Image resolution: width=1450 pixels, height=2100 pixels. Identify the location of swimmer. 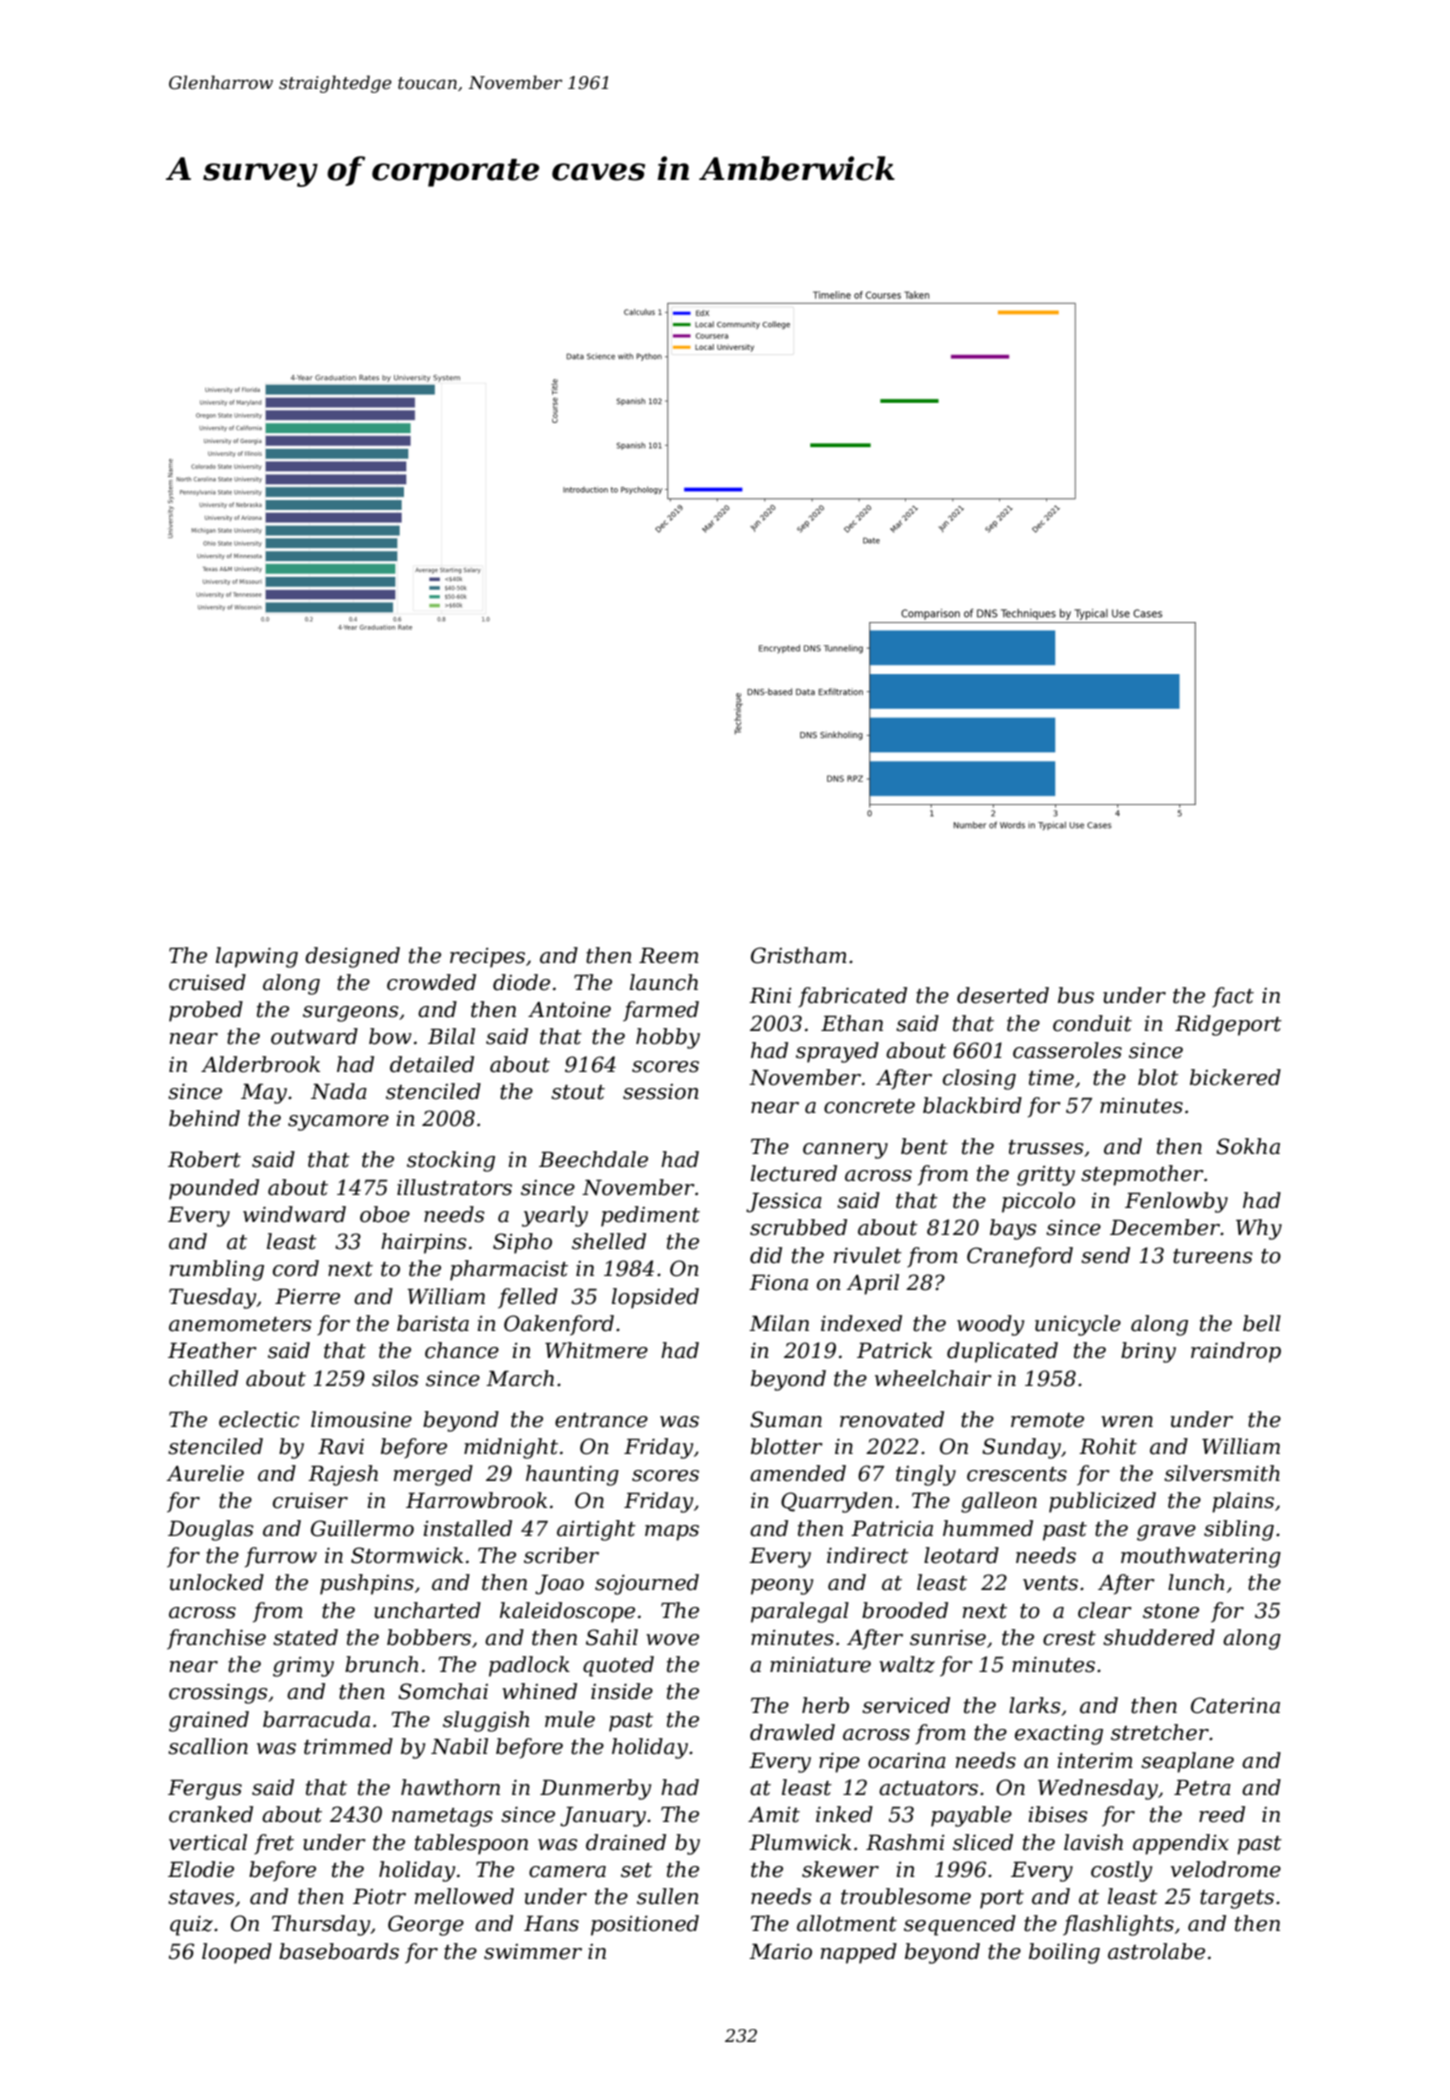
(533, 1952).
